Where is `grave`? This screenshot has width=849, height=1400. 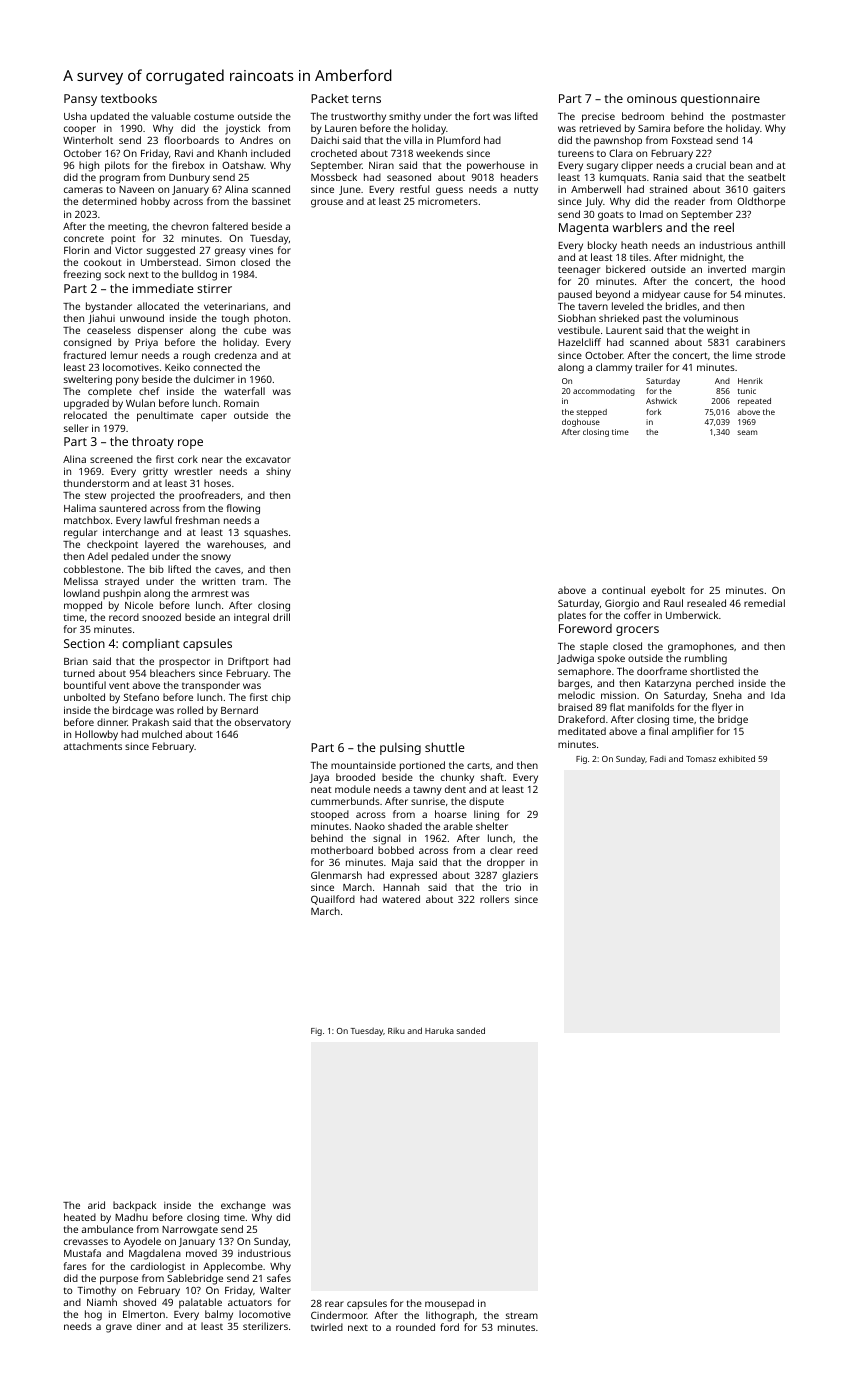 grave is located at coordinates (119, 1328).
